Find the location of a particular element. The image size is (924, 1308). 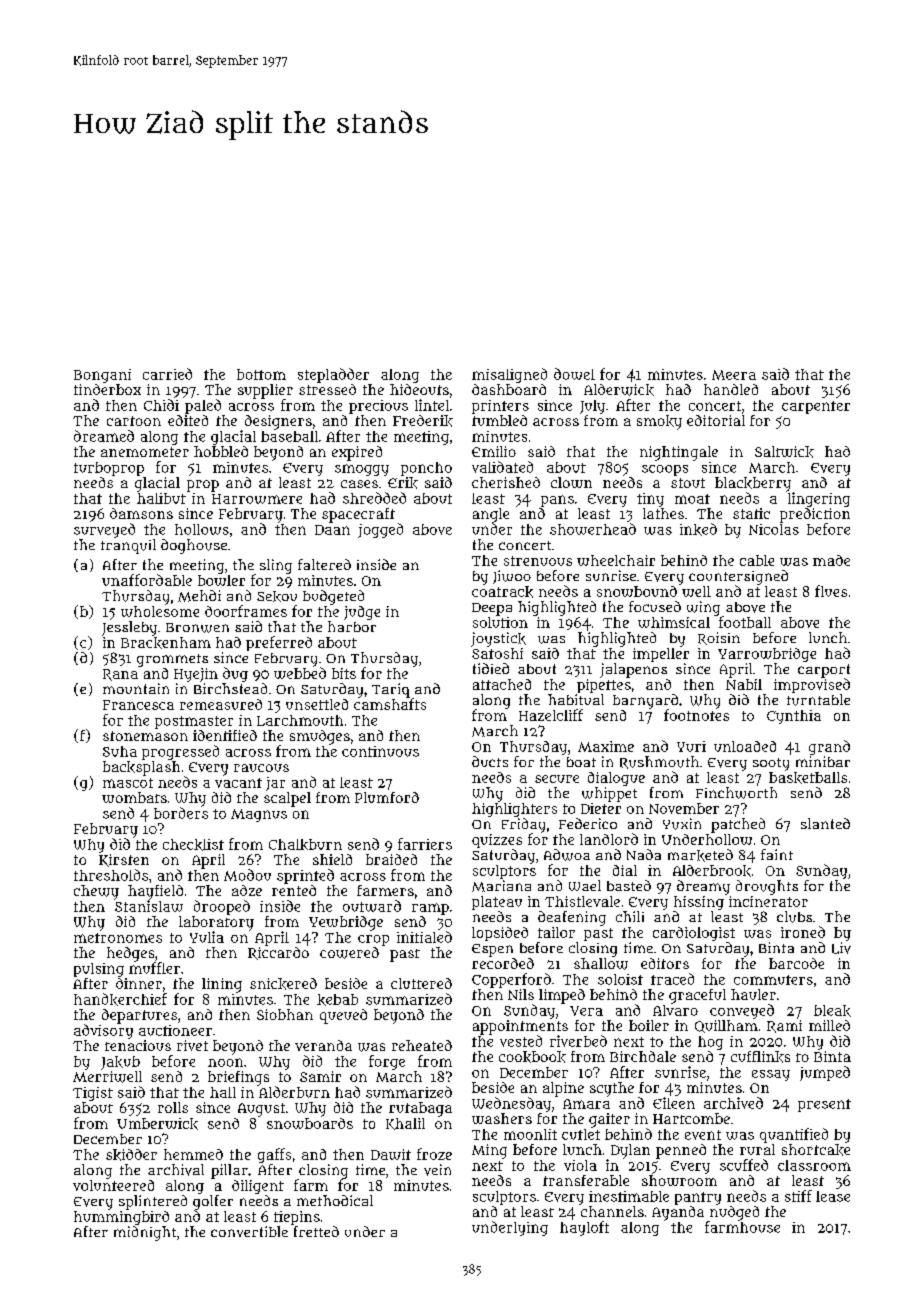

Espen is located at coordinates (492, 950).
